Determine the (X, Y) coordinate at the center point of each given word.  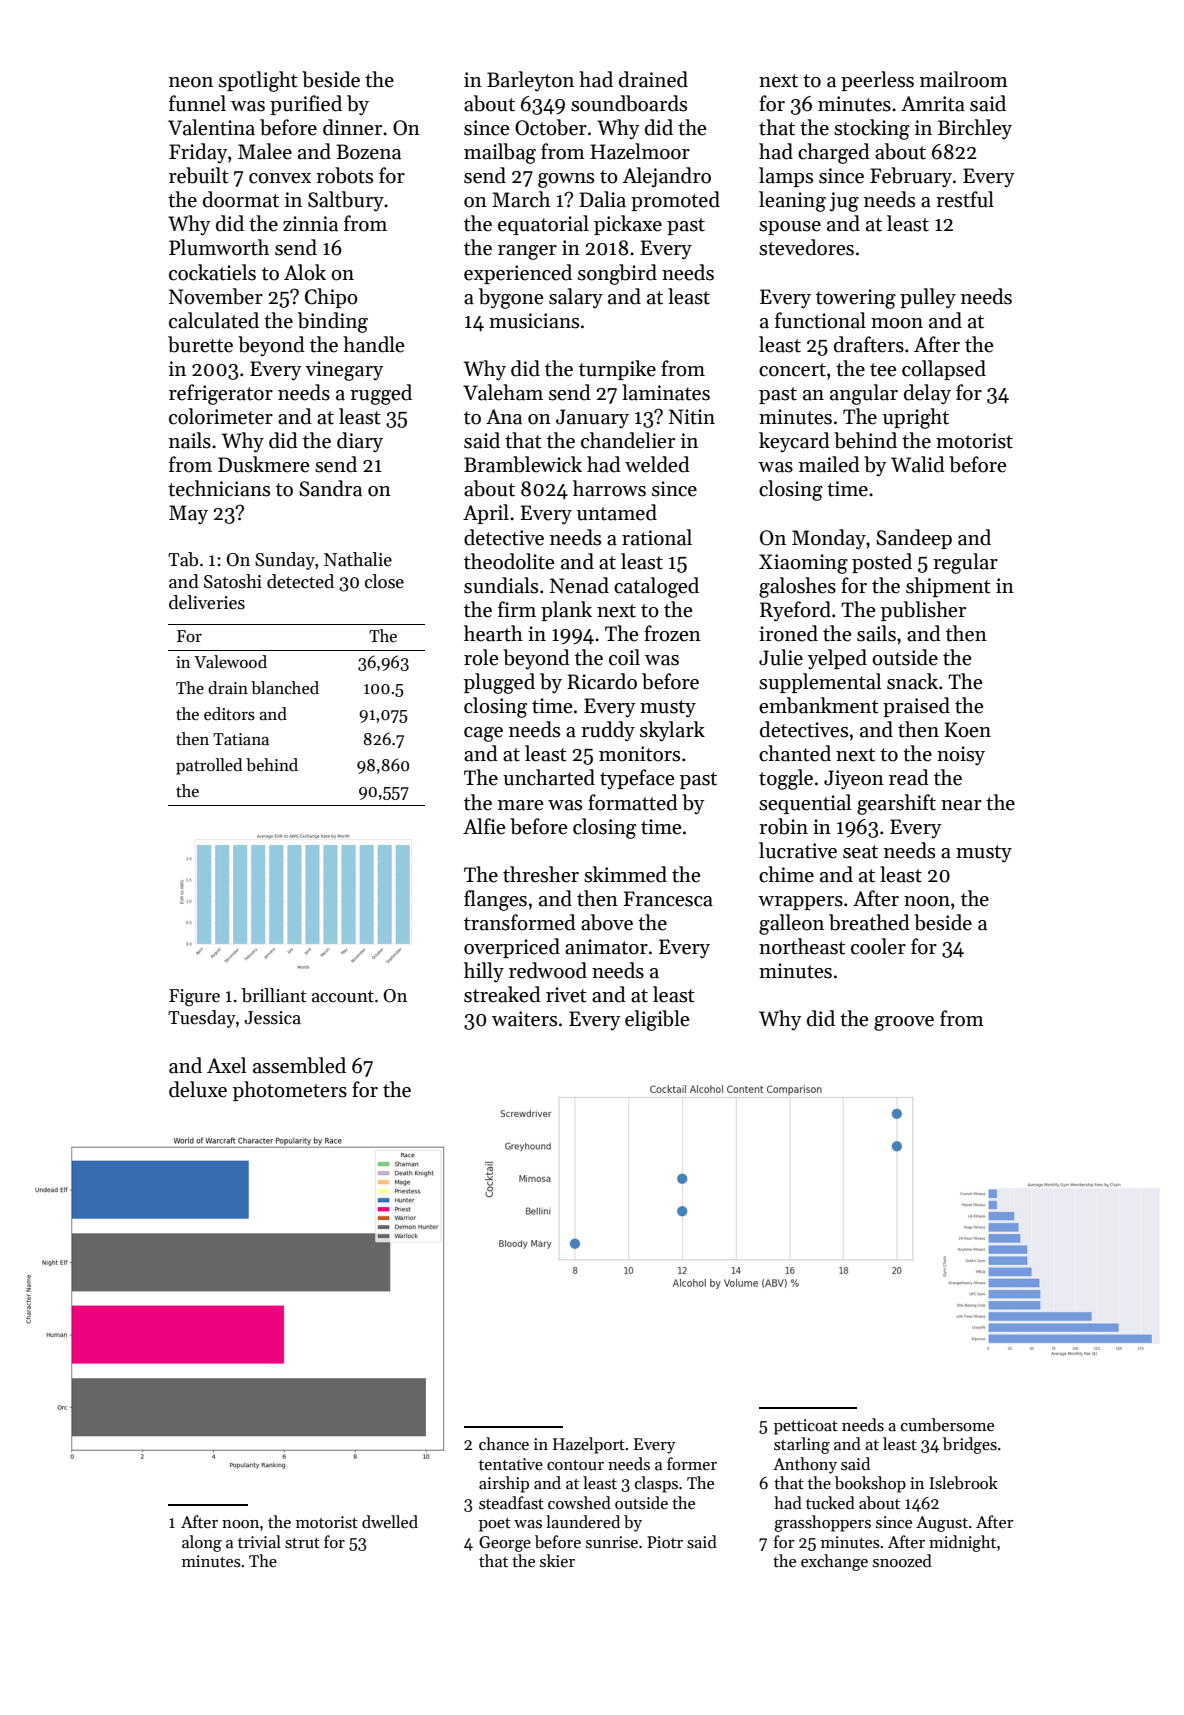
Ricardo (602, 681)
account (343, 996)
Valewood (230, 662)
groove (904, 1023)
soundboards (629, 103)
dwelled (390, 1522)
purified (306, 105)
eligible (657, 1020)
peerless (877, 81)
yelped (837, 659)
